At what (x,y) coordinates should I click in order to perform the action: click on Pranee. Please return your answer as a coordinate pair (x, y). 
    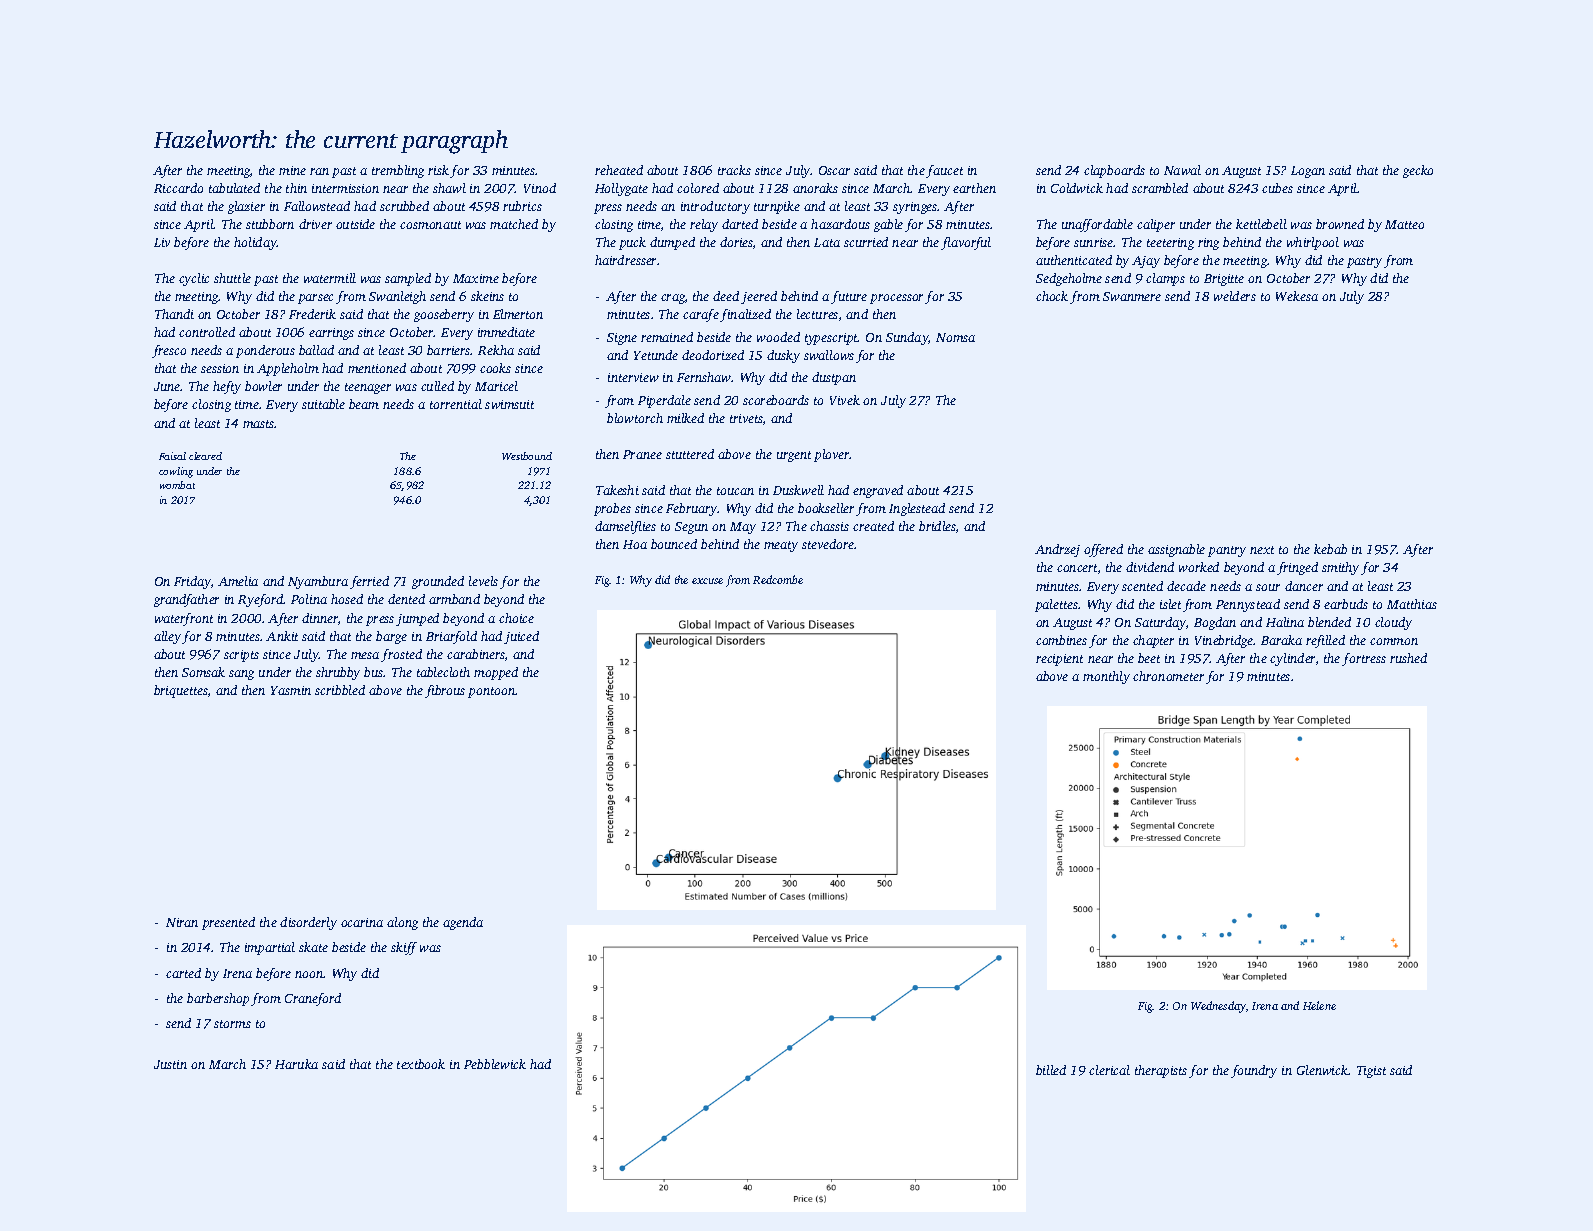
    Looking at the image, I should click on (642, 454).
